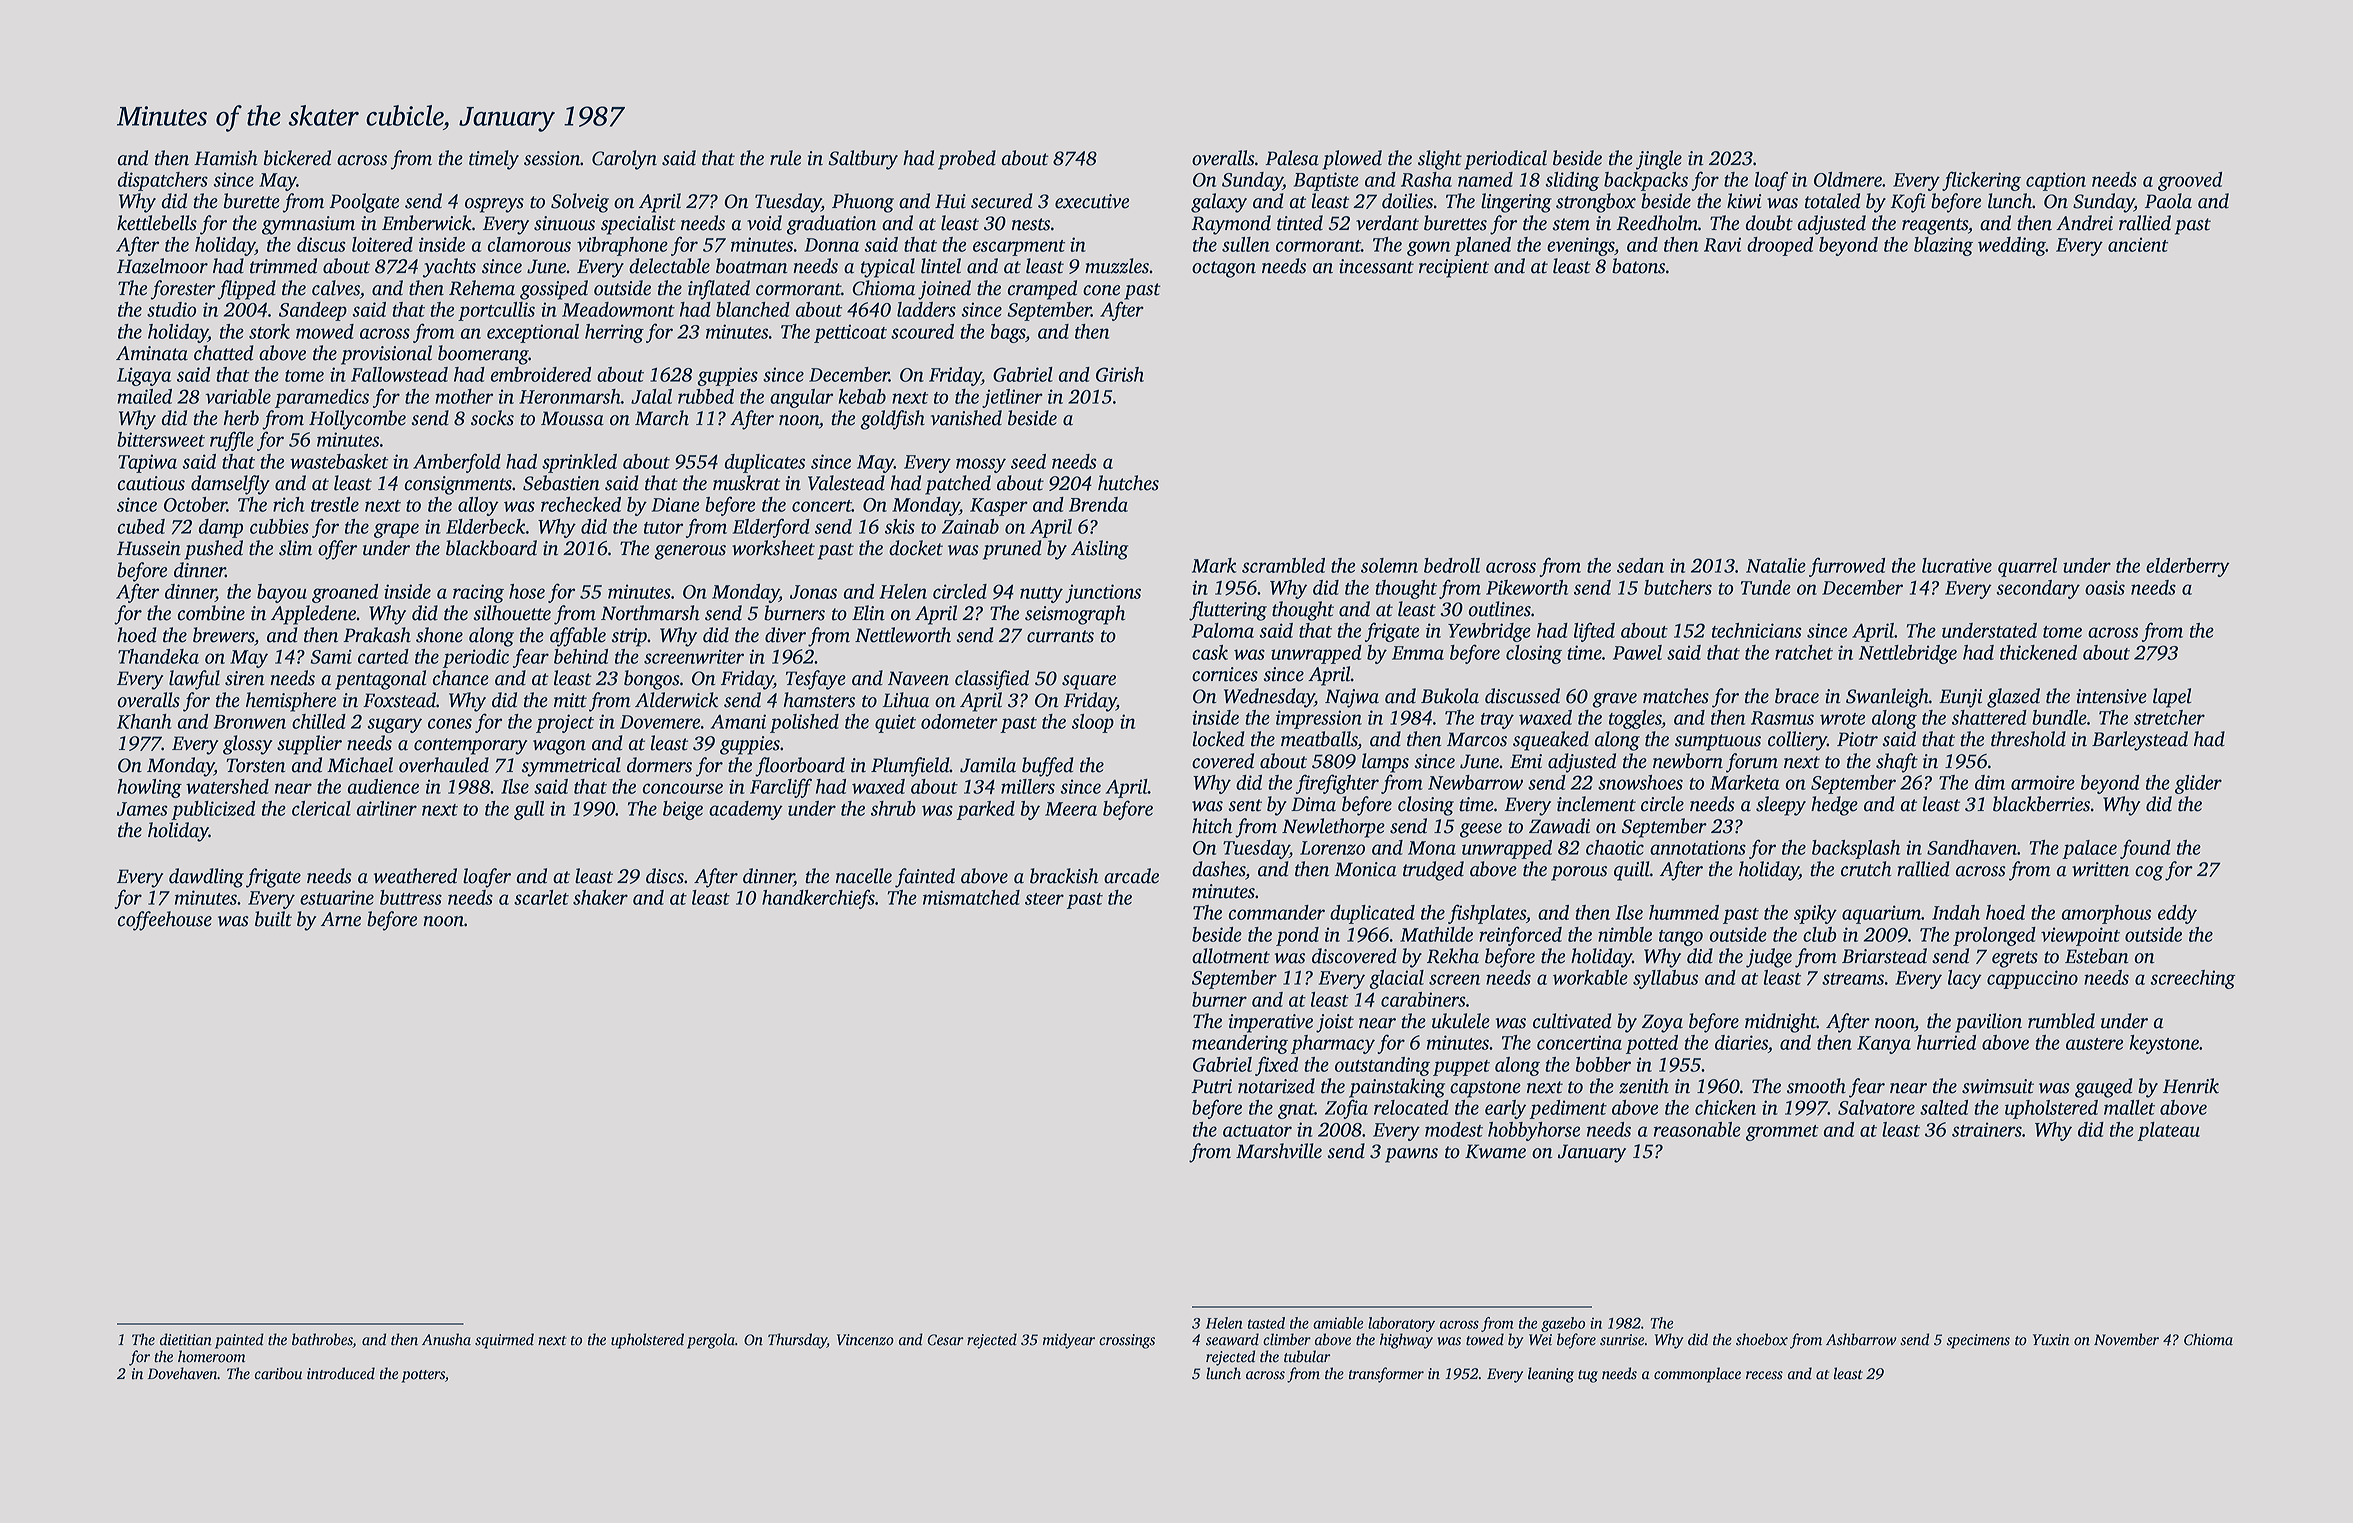 The width and height of the screenshot is (2353, 1523). I want to click on Anusha, so click(446, 1339).
